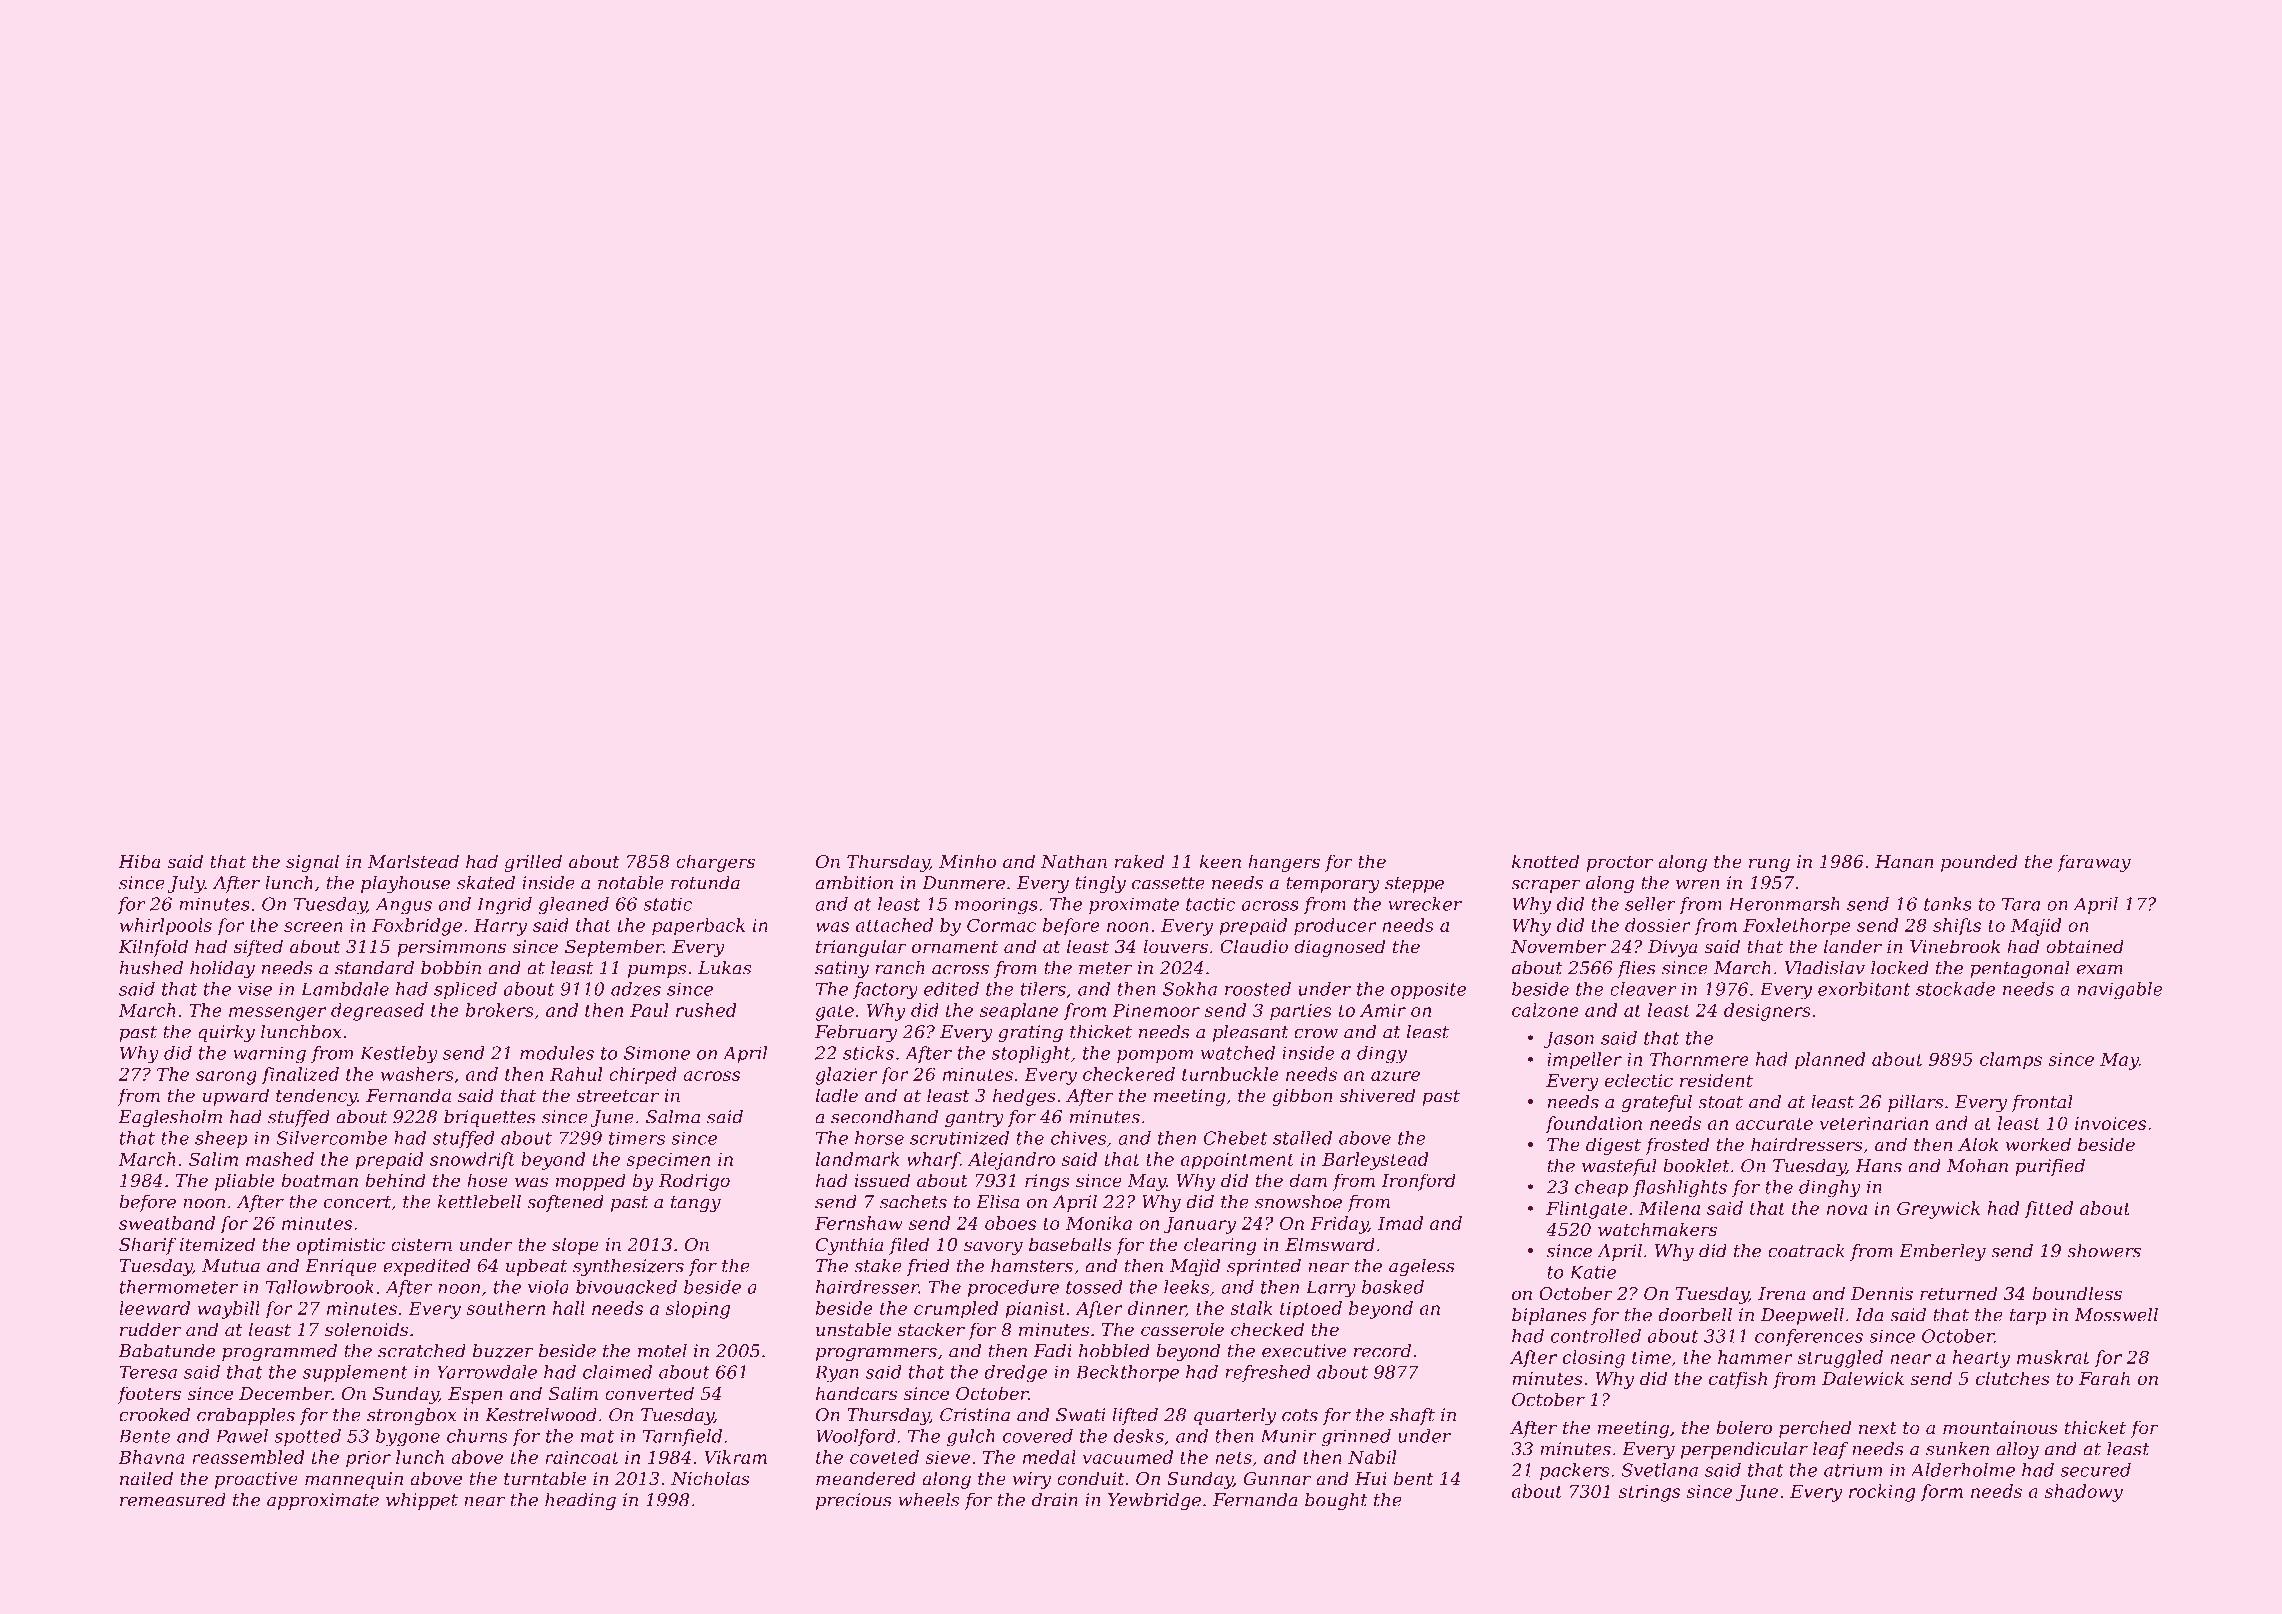 This screenshot has width=2282, height=1614. I want to click on warning, so click(269, 1054).
